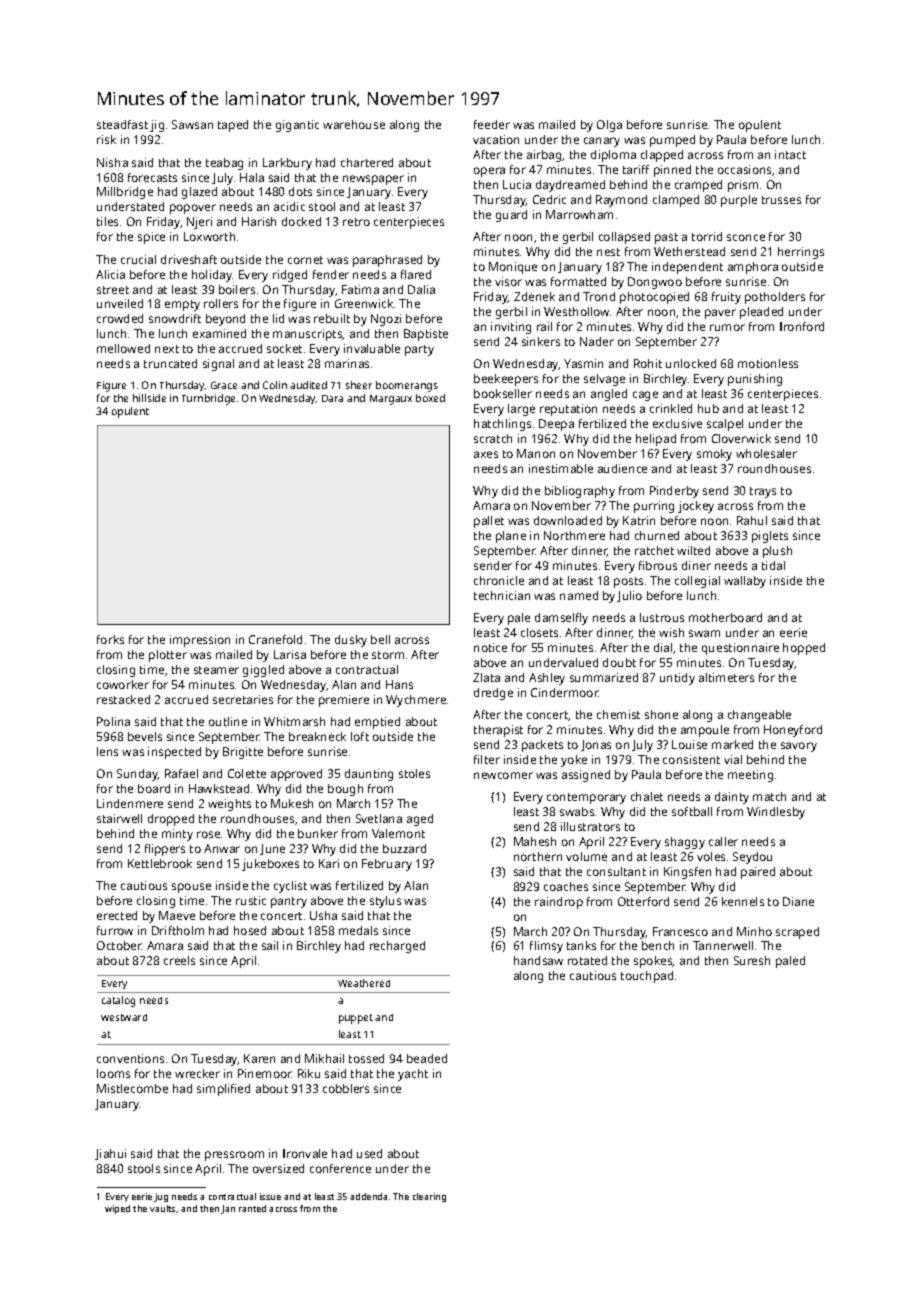  What do you see at coordinates (492, 124) in the screenshot?
I see `feeder` at bounding box center [492, 124].
